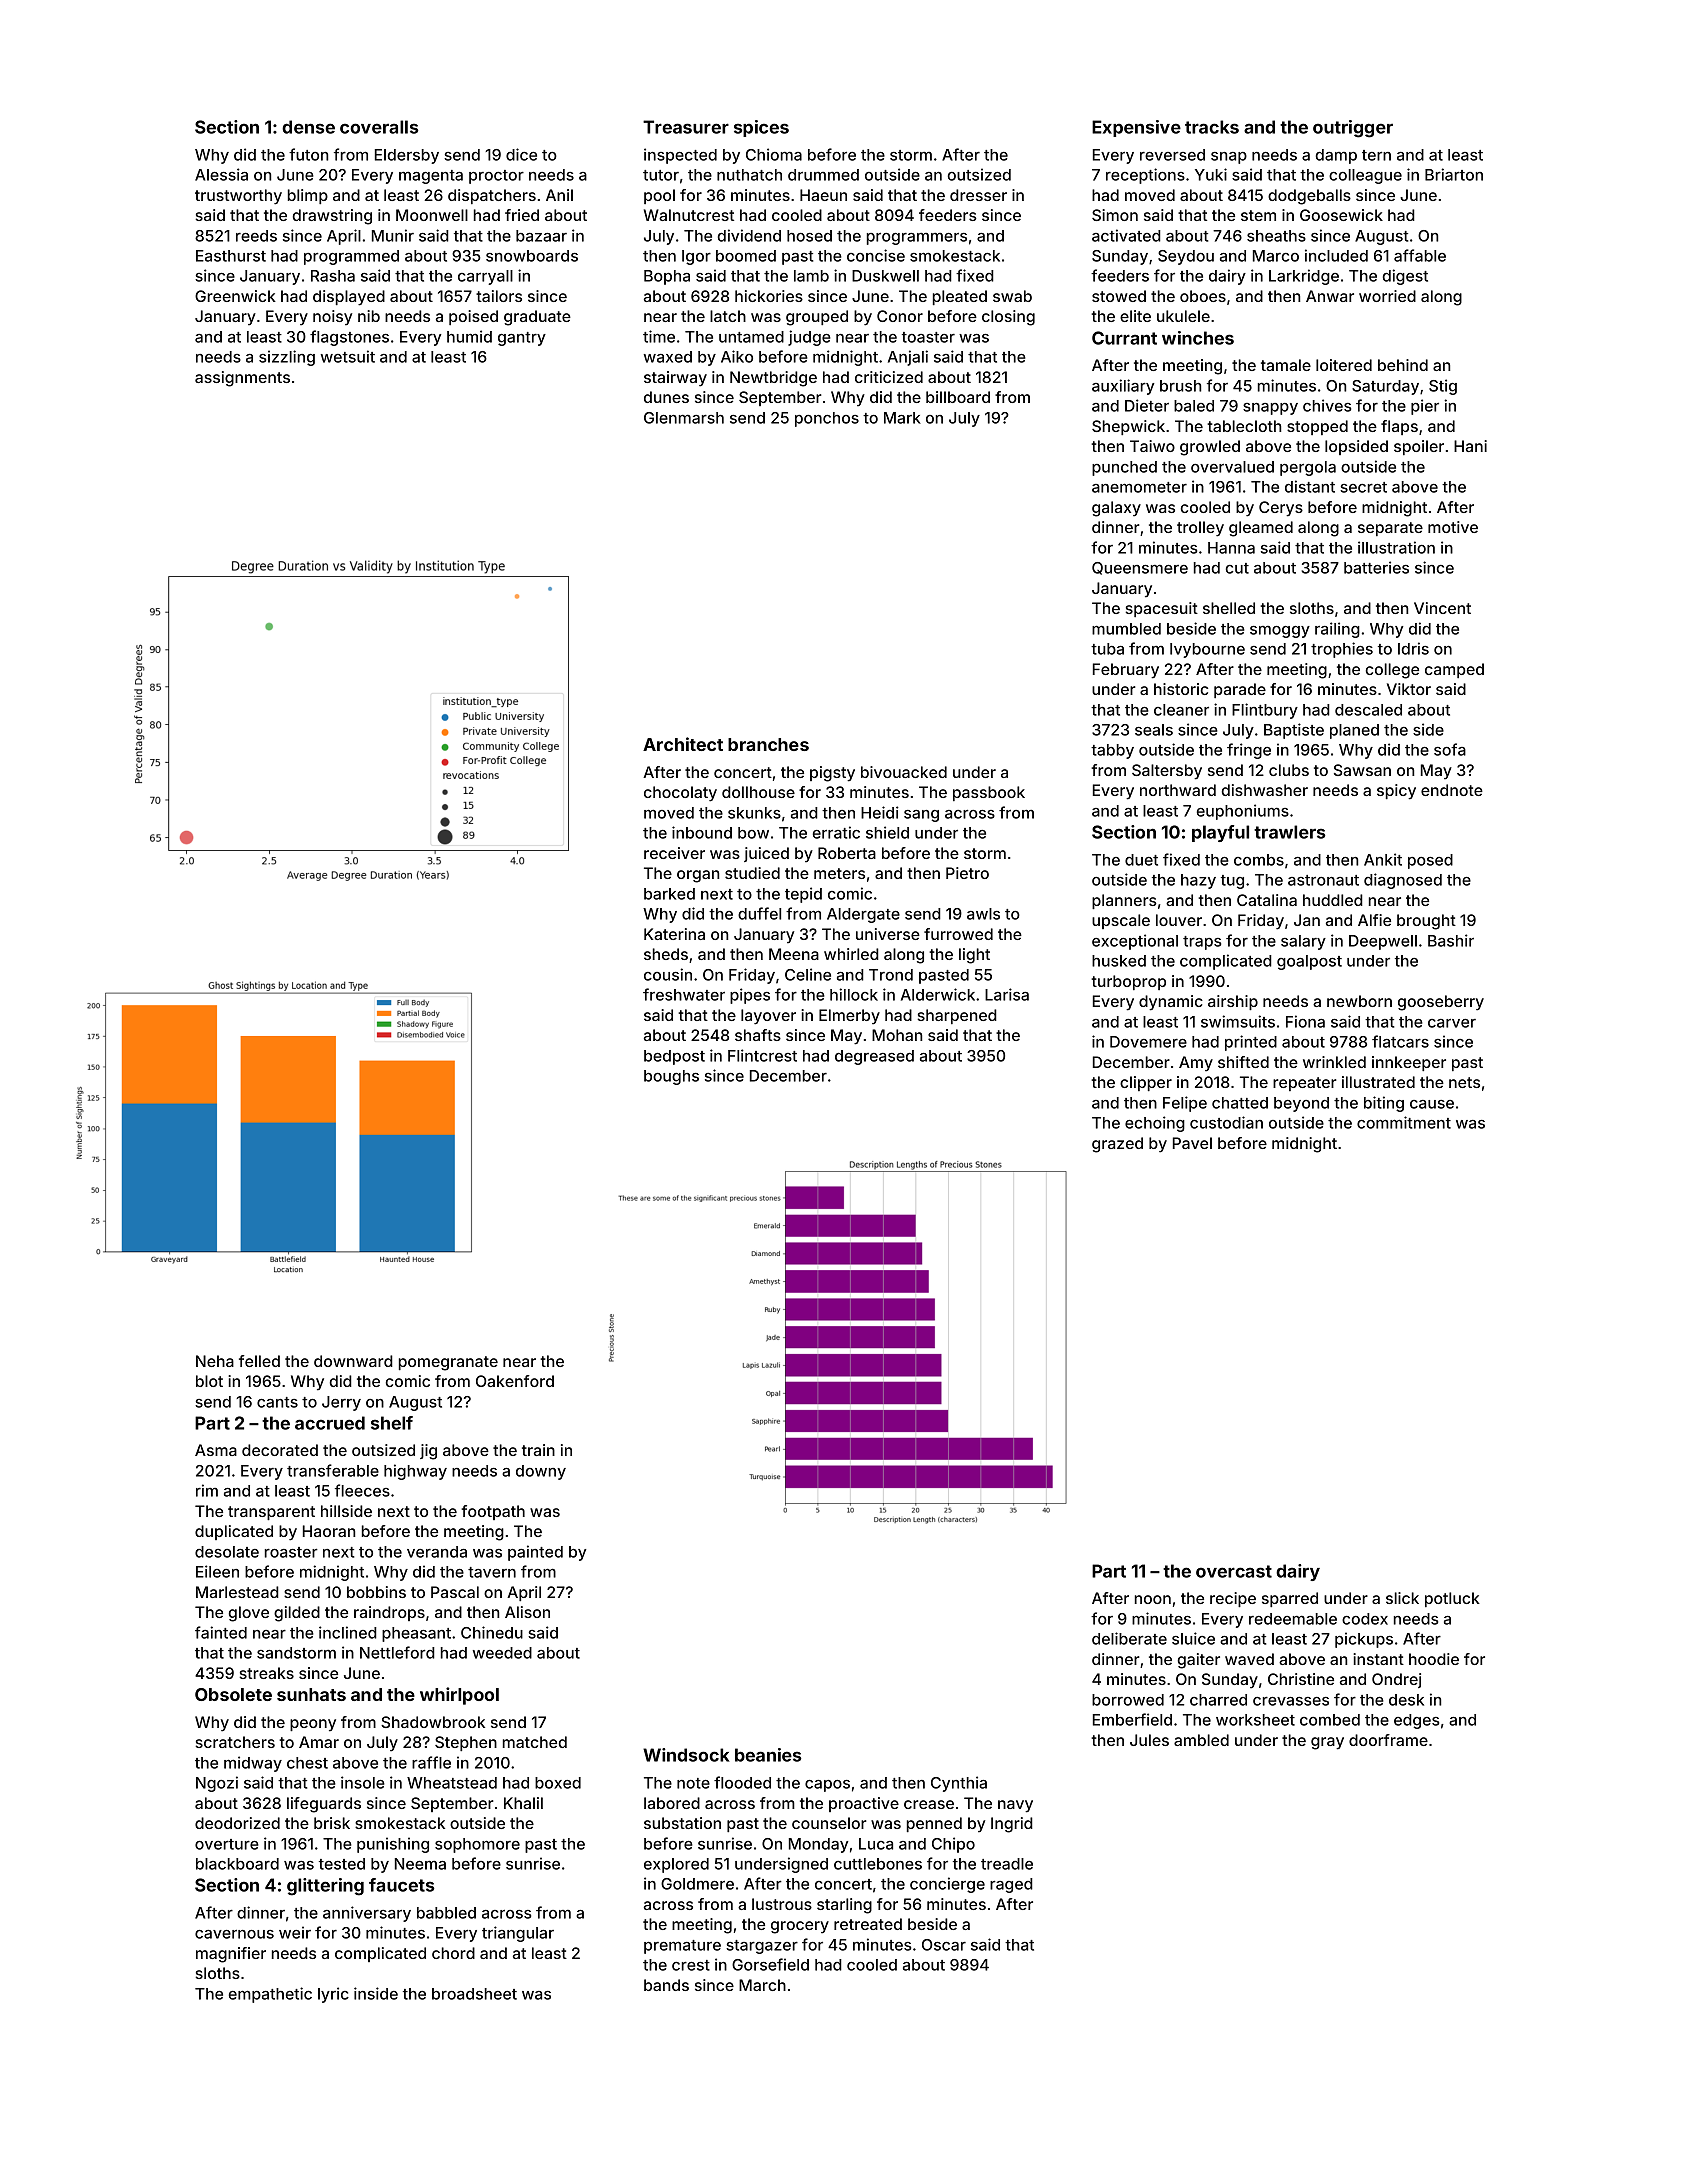 The width and height of the screenshot is (1683, 2178). What do you see at coordinates (1153, 1599) in the screenshot?
I see `noon` at bounding box center [1153, 1599].
